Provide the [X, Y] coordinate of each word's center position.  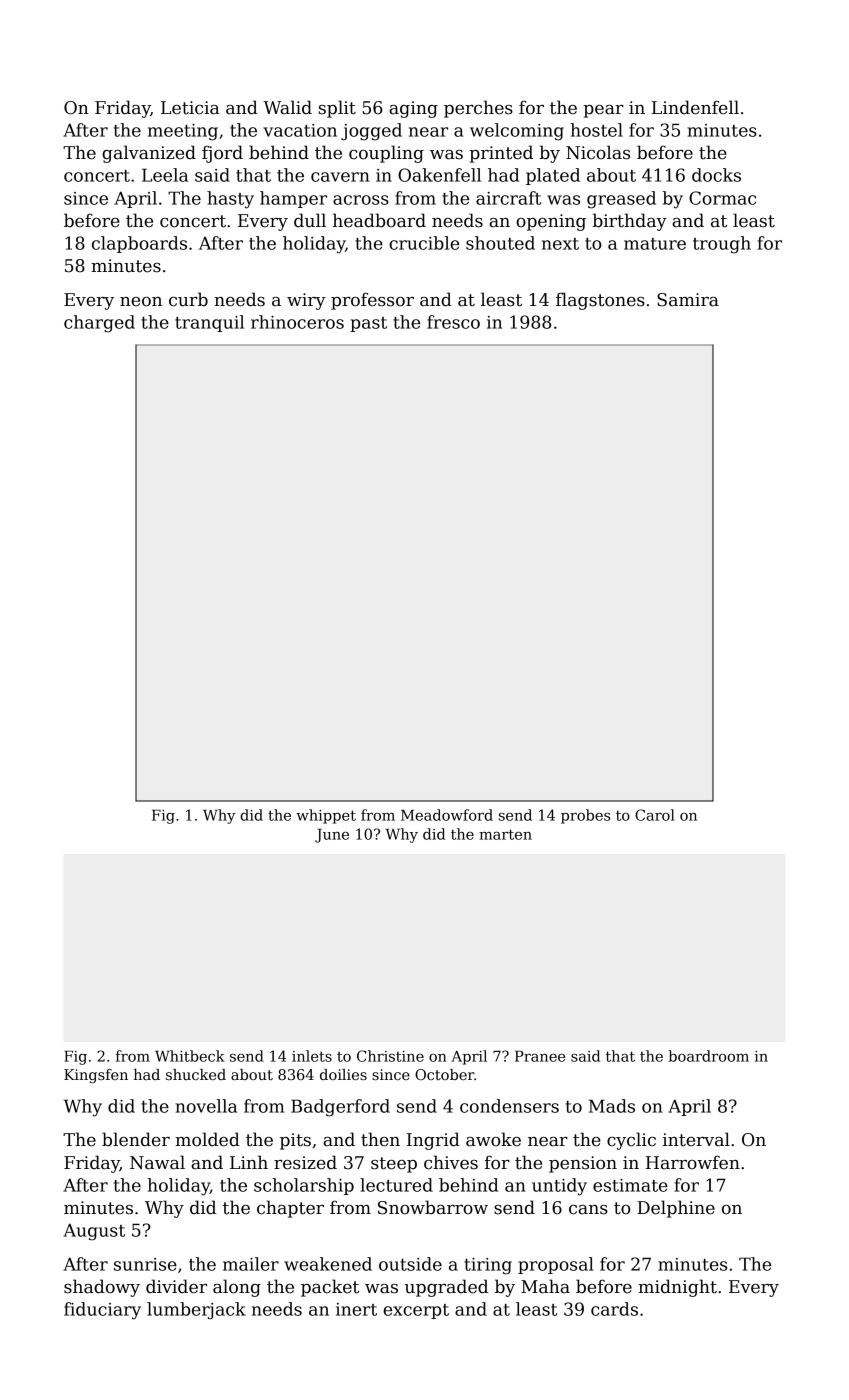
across [361, 200]
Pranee [540, 1056]
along [237, 1288]
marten [505, 834]
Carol [655, 815]
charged [99, 324]
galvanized [149, 154]
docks [716, 175]
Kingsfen [96, 1076]
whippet [326, 816]
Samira [688, 300]
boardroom [708, 1056]
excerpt [416, 1311]
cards [614, 1309]
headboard [379, 220]
